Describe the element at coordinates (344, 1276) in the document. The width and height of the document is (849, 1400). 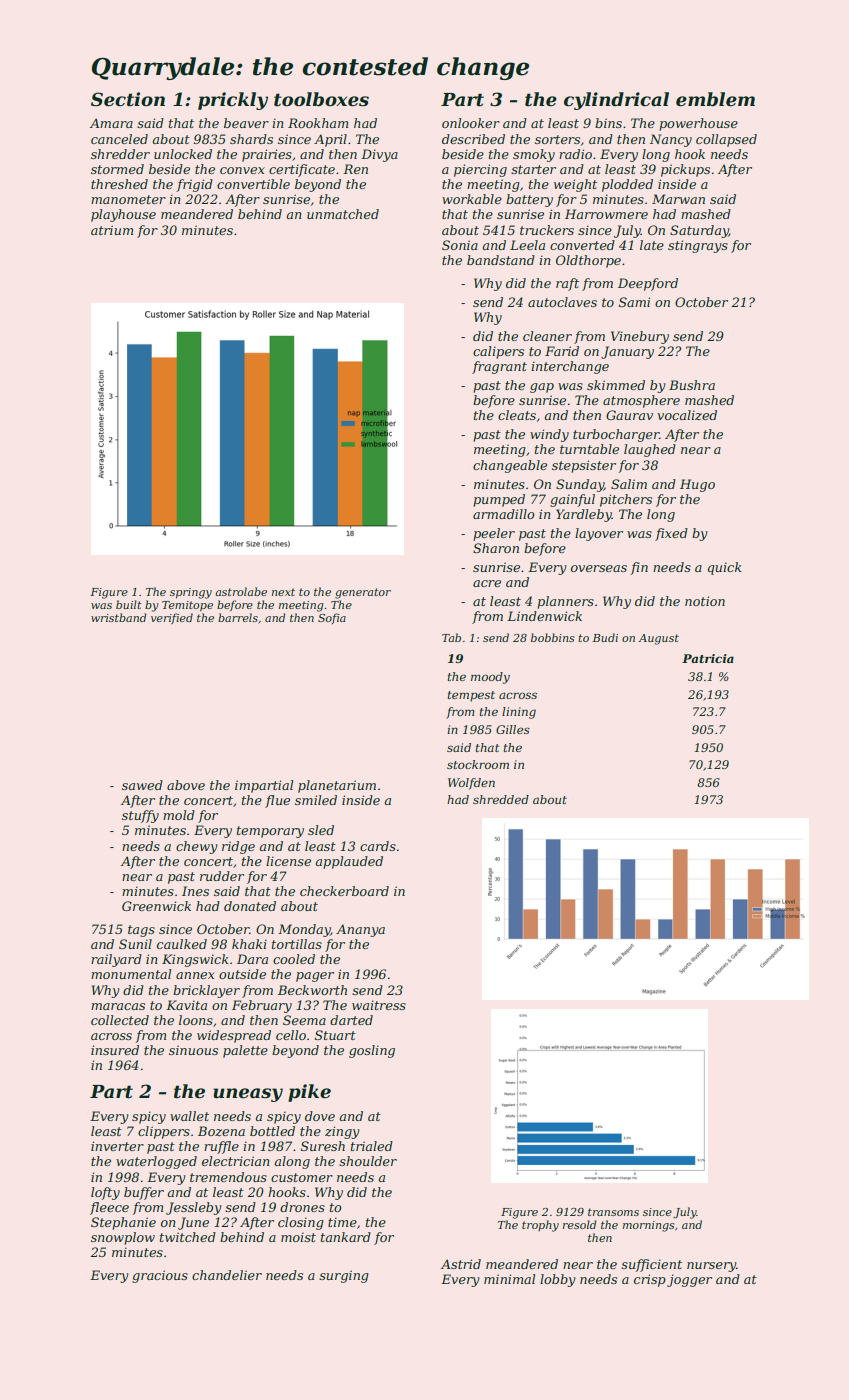
I see `surging` at that location.
